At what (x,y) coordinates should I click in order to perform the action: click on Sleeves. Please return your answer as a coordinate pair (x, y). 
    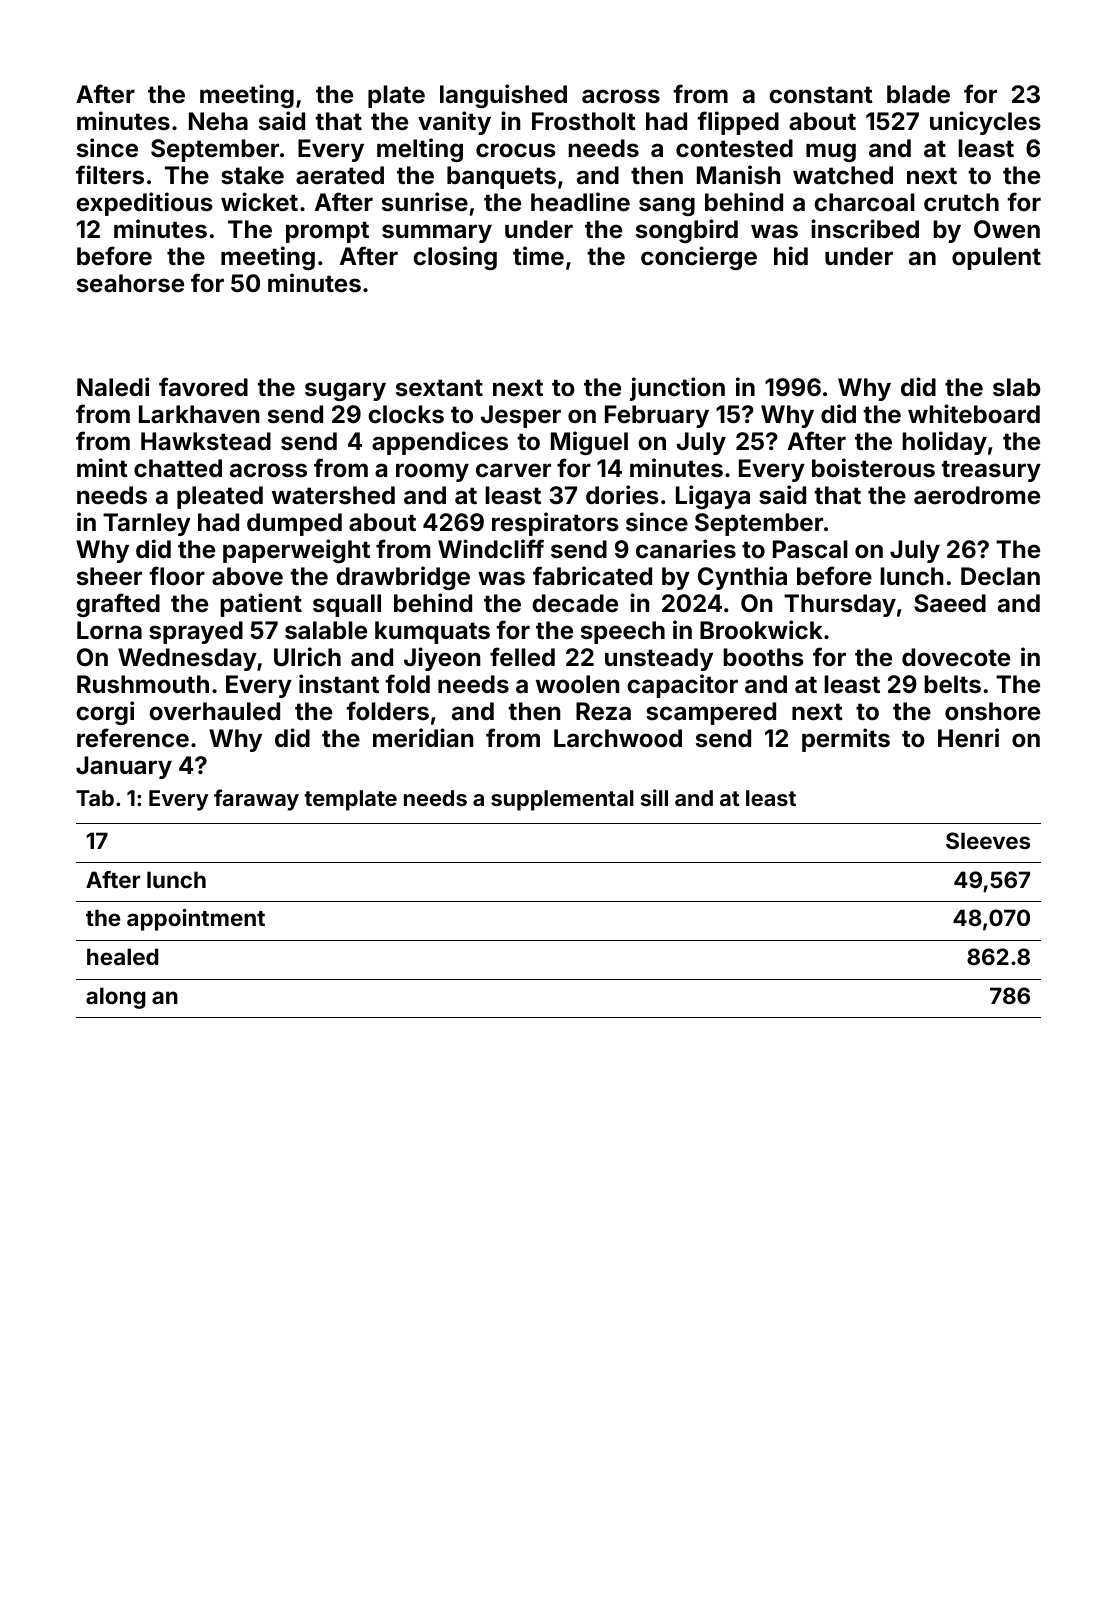
    Looking at the image, I should click on (988, 840).
